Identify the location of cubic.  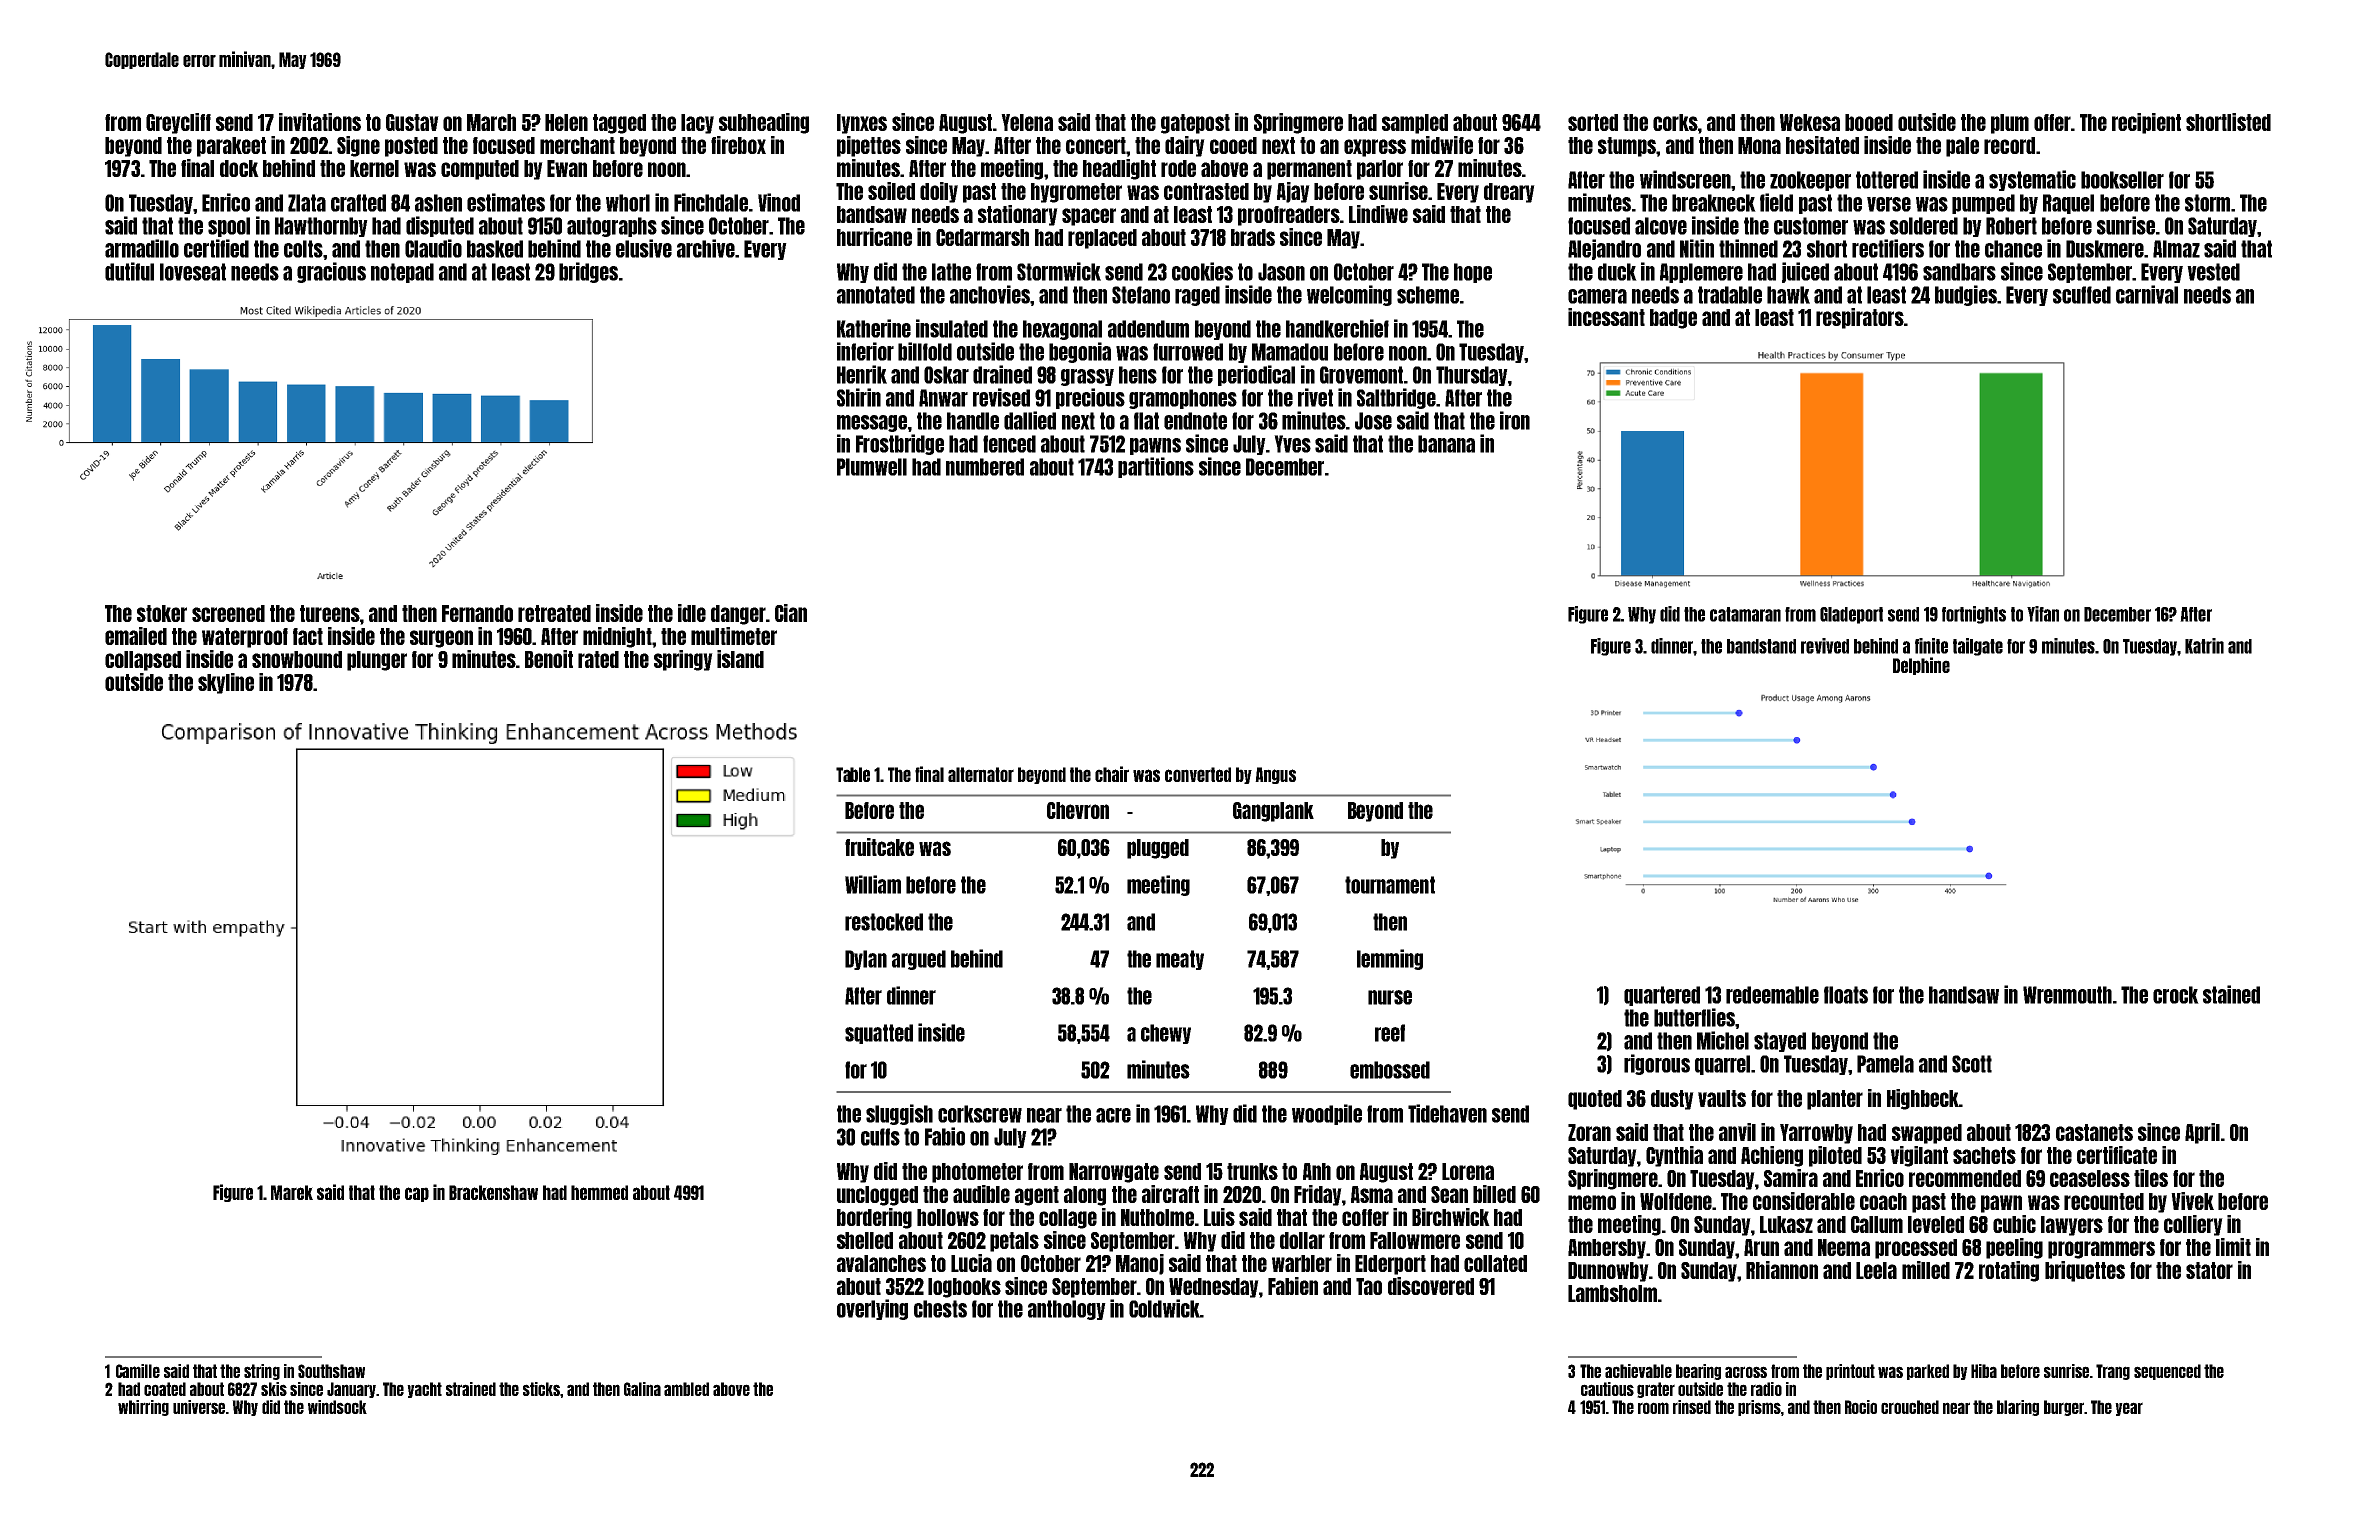
(2014, 1224).
